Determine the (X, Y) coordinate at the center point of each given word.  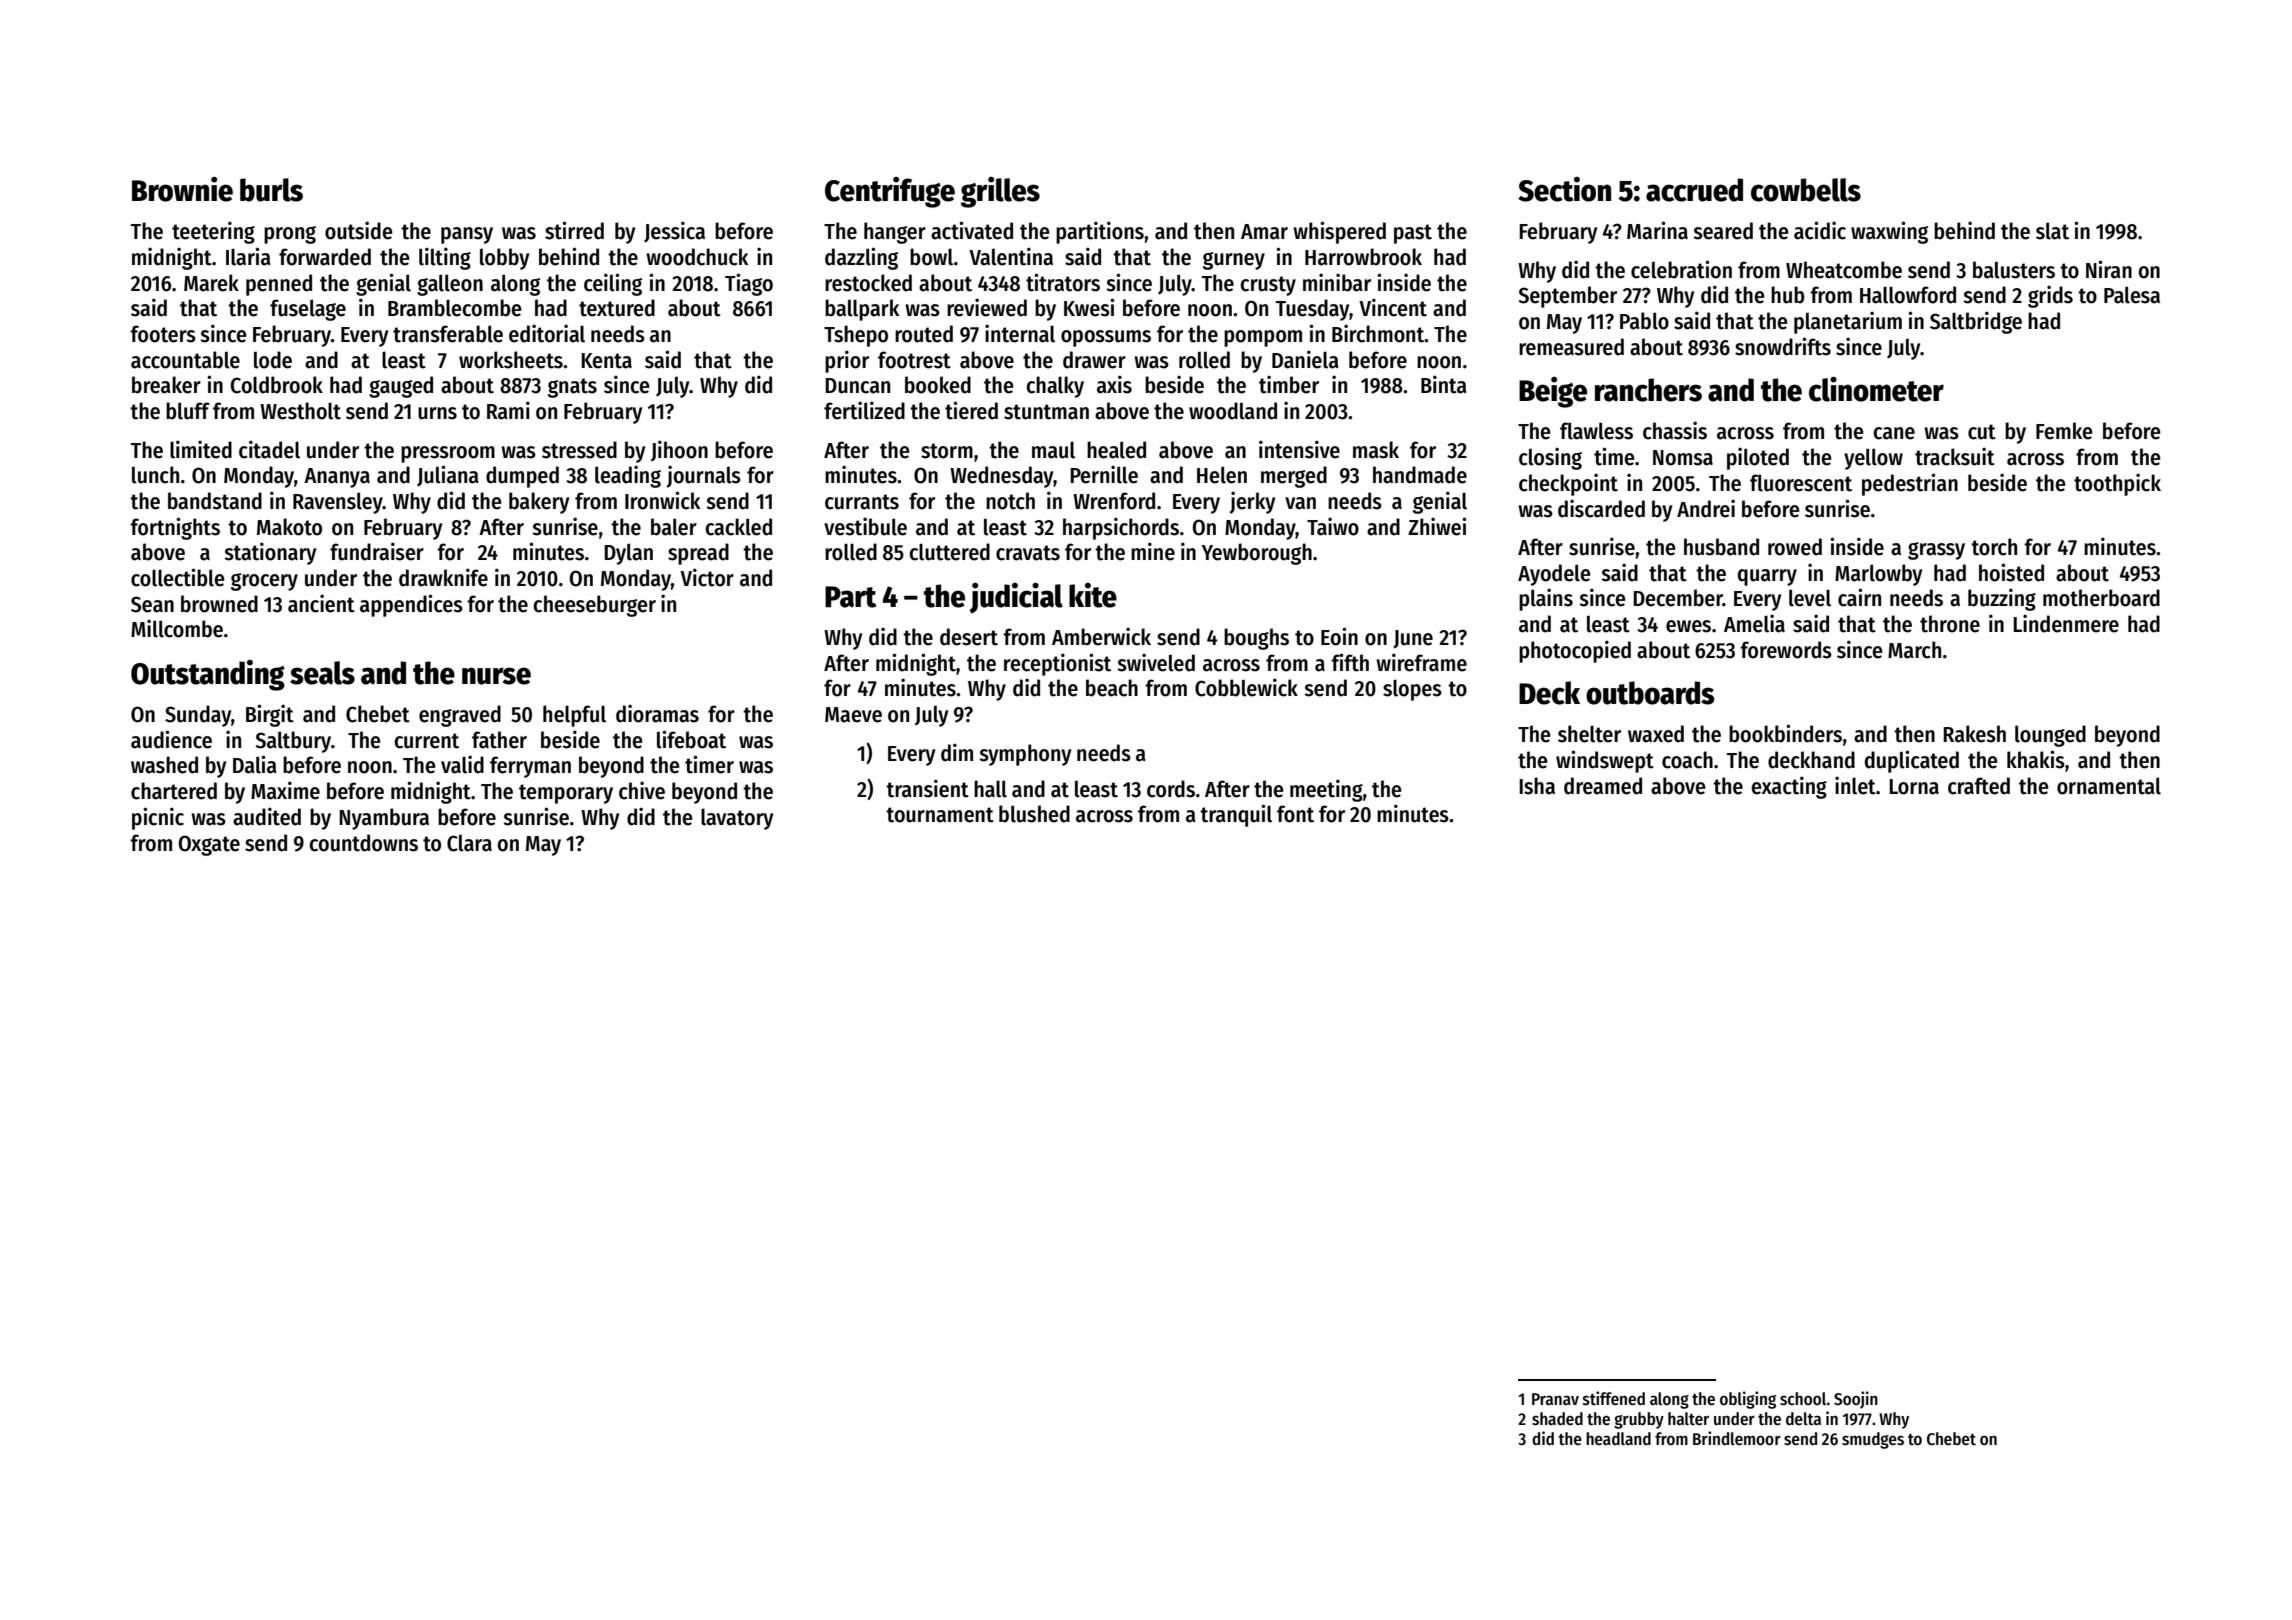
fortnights (175, 528)
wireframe (1421, 662)
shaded (1557, 1419)
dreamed (1603, 786)
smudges (1873, 1440)
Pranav (1555, 1399)
